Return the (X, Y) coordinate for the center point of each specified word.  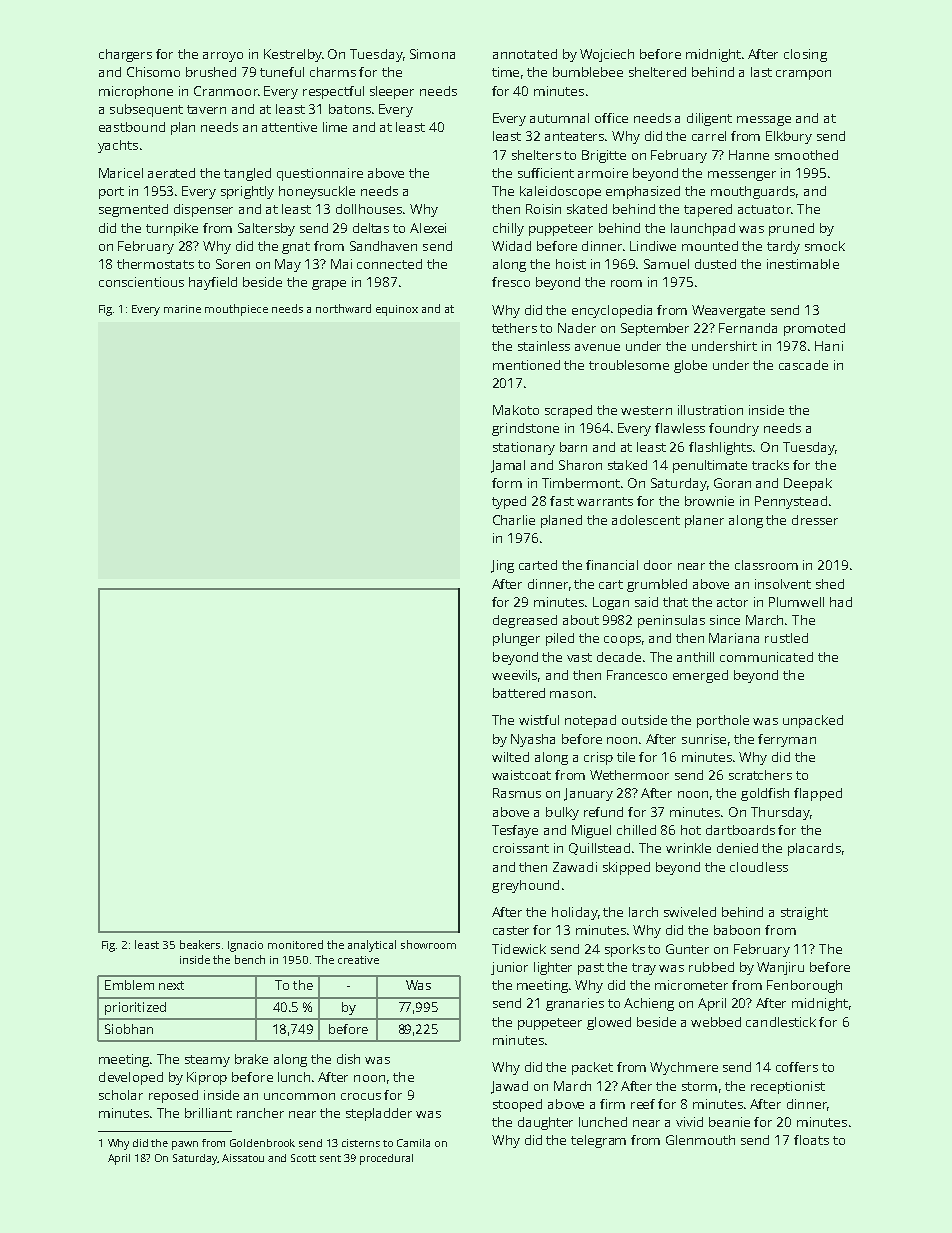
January (588, 794)
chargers (125, 55)
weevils (514, 675)
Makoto (516, 410)
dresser (815, 520)
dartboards (740, 830)
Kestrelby (293, 55)
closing (805, 55)
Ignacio (245, 946)
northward (343, 308)
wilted (510, 757)
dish (348, 1059)
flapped (818, 794)
